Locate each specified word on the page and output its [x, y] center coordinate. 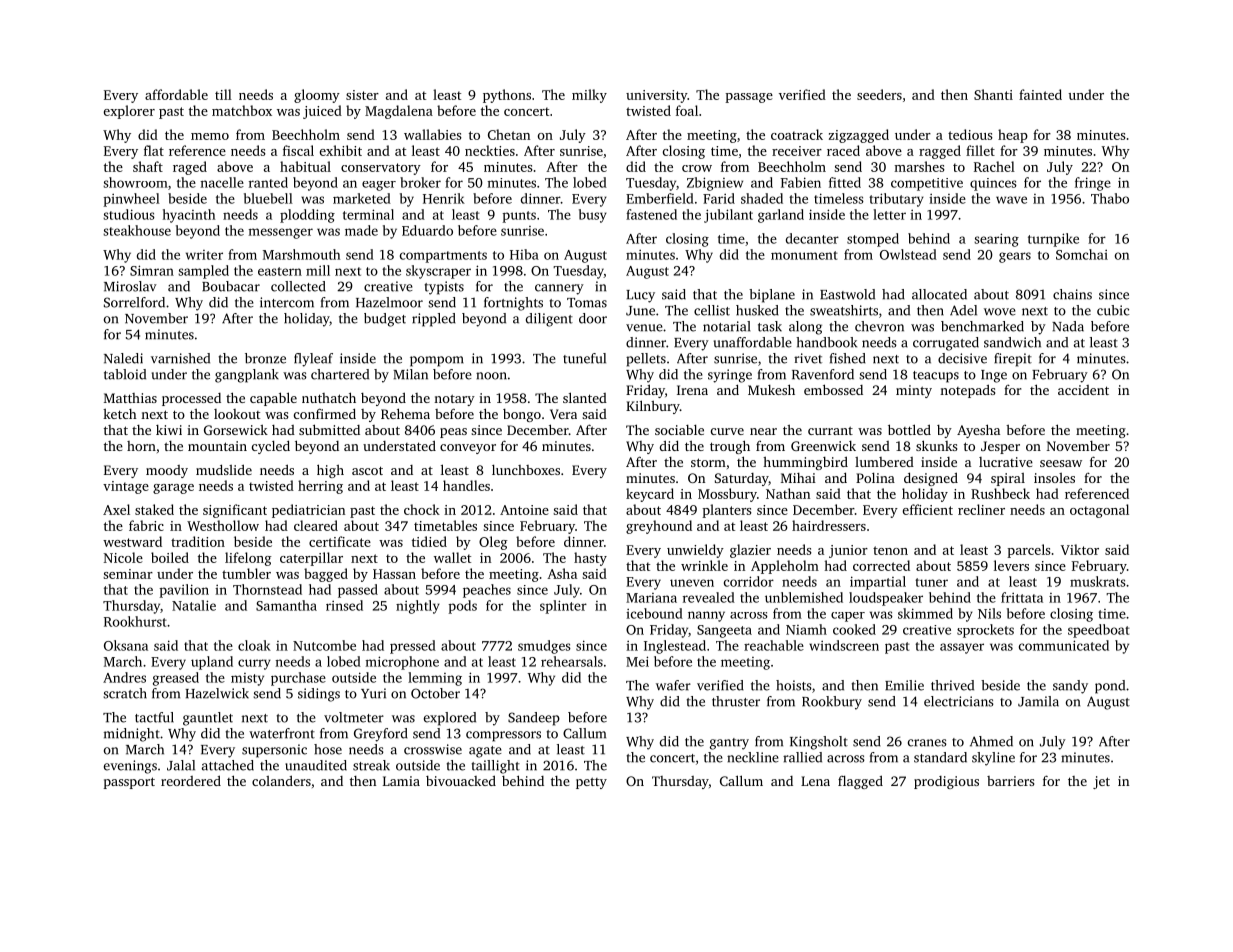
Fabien [801, 182]
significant [235, 511]
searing [996, 240]
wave [1011, 200]
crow [697, 168]
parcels [1029, 551]
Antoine [524, 510]
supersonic [274, 751]
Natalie [194, 605]
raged [190, 168]
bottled [909, 429]
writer [204, 255]
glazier [750, 551]
